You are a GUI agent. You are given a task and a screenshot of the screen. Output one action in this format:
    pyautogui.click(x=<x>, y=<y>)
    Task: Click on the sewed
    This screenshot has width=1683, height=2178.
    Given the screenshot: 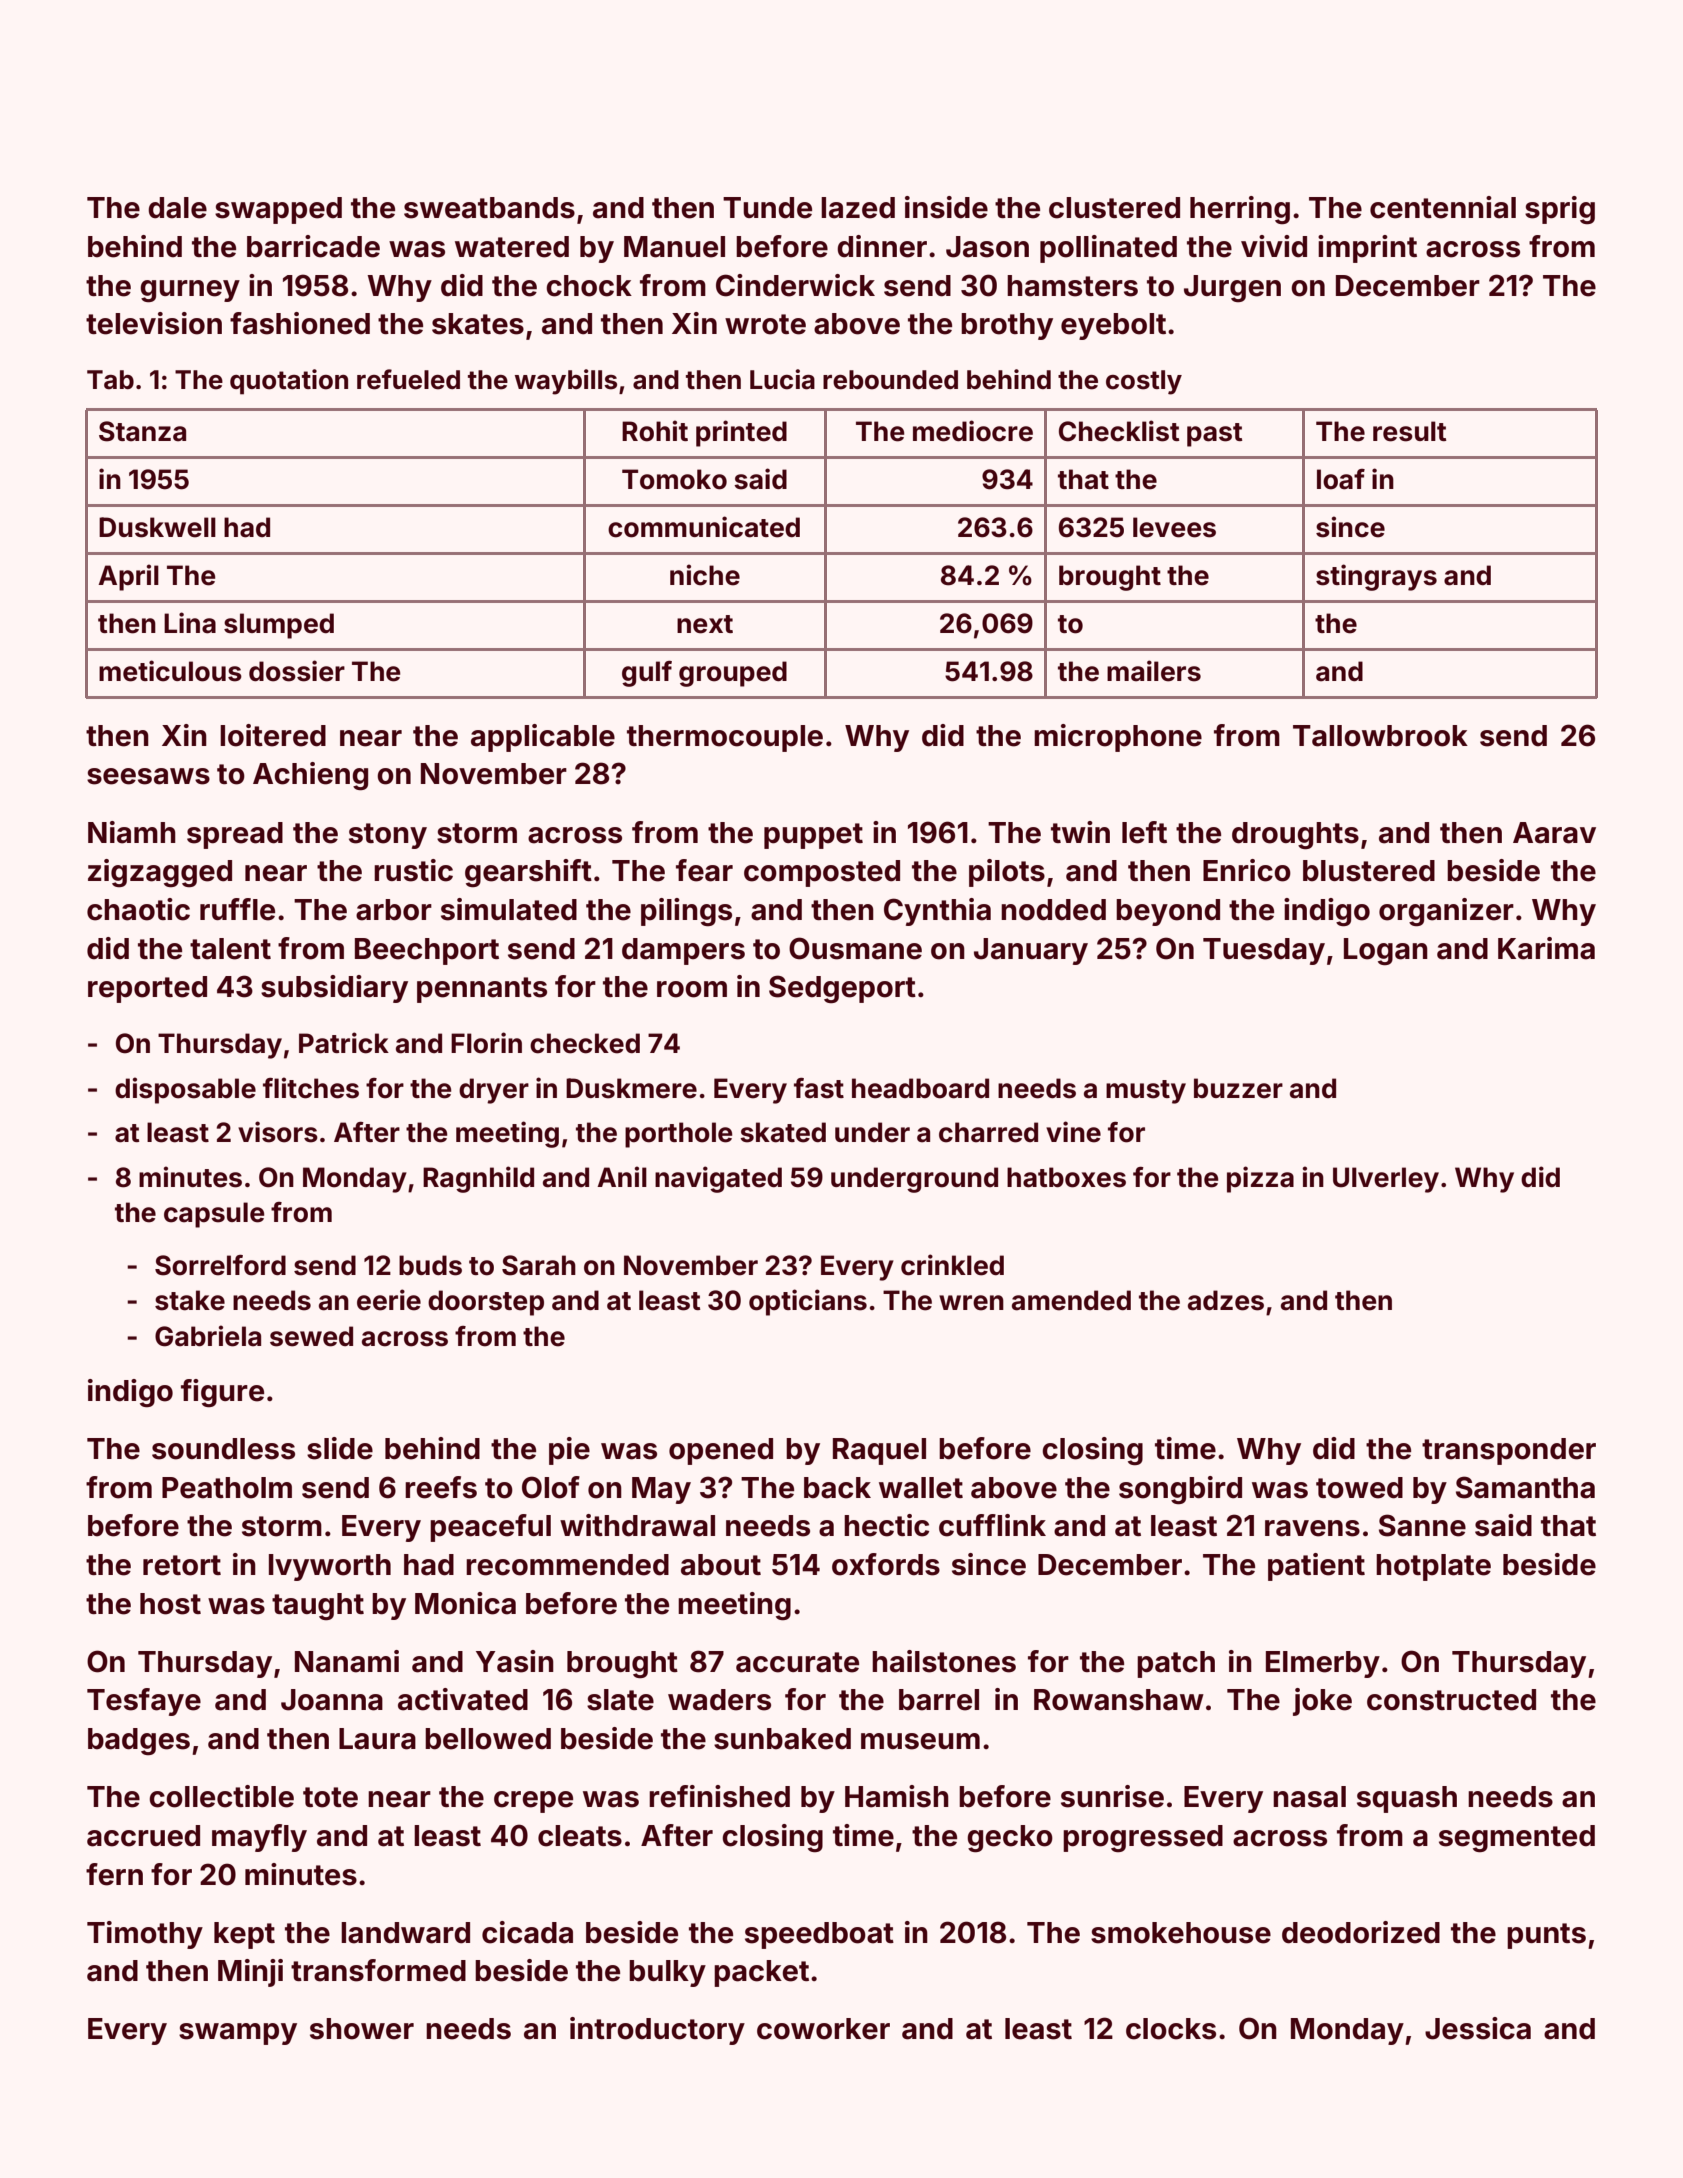 What is the action you would take?
    pyautogui.click(x=311, y=1336)
